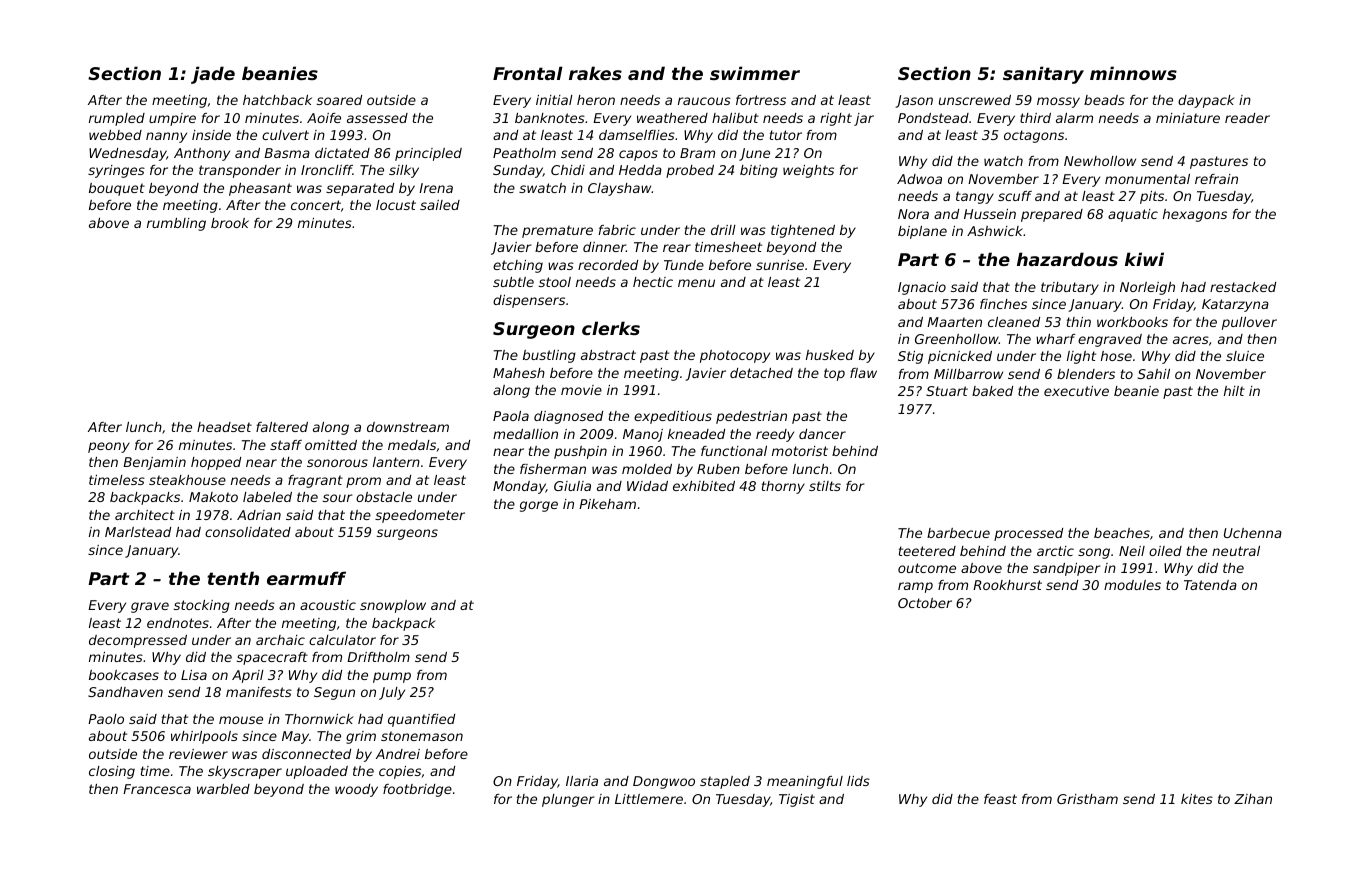 This image has height=887, width=1372. What do you see at coordinates (797, 800) in the image?
I see `Tigist` at bounding box center [797, 800].
